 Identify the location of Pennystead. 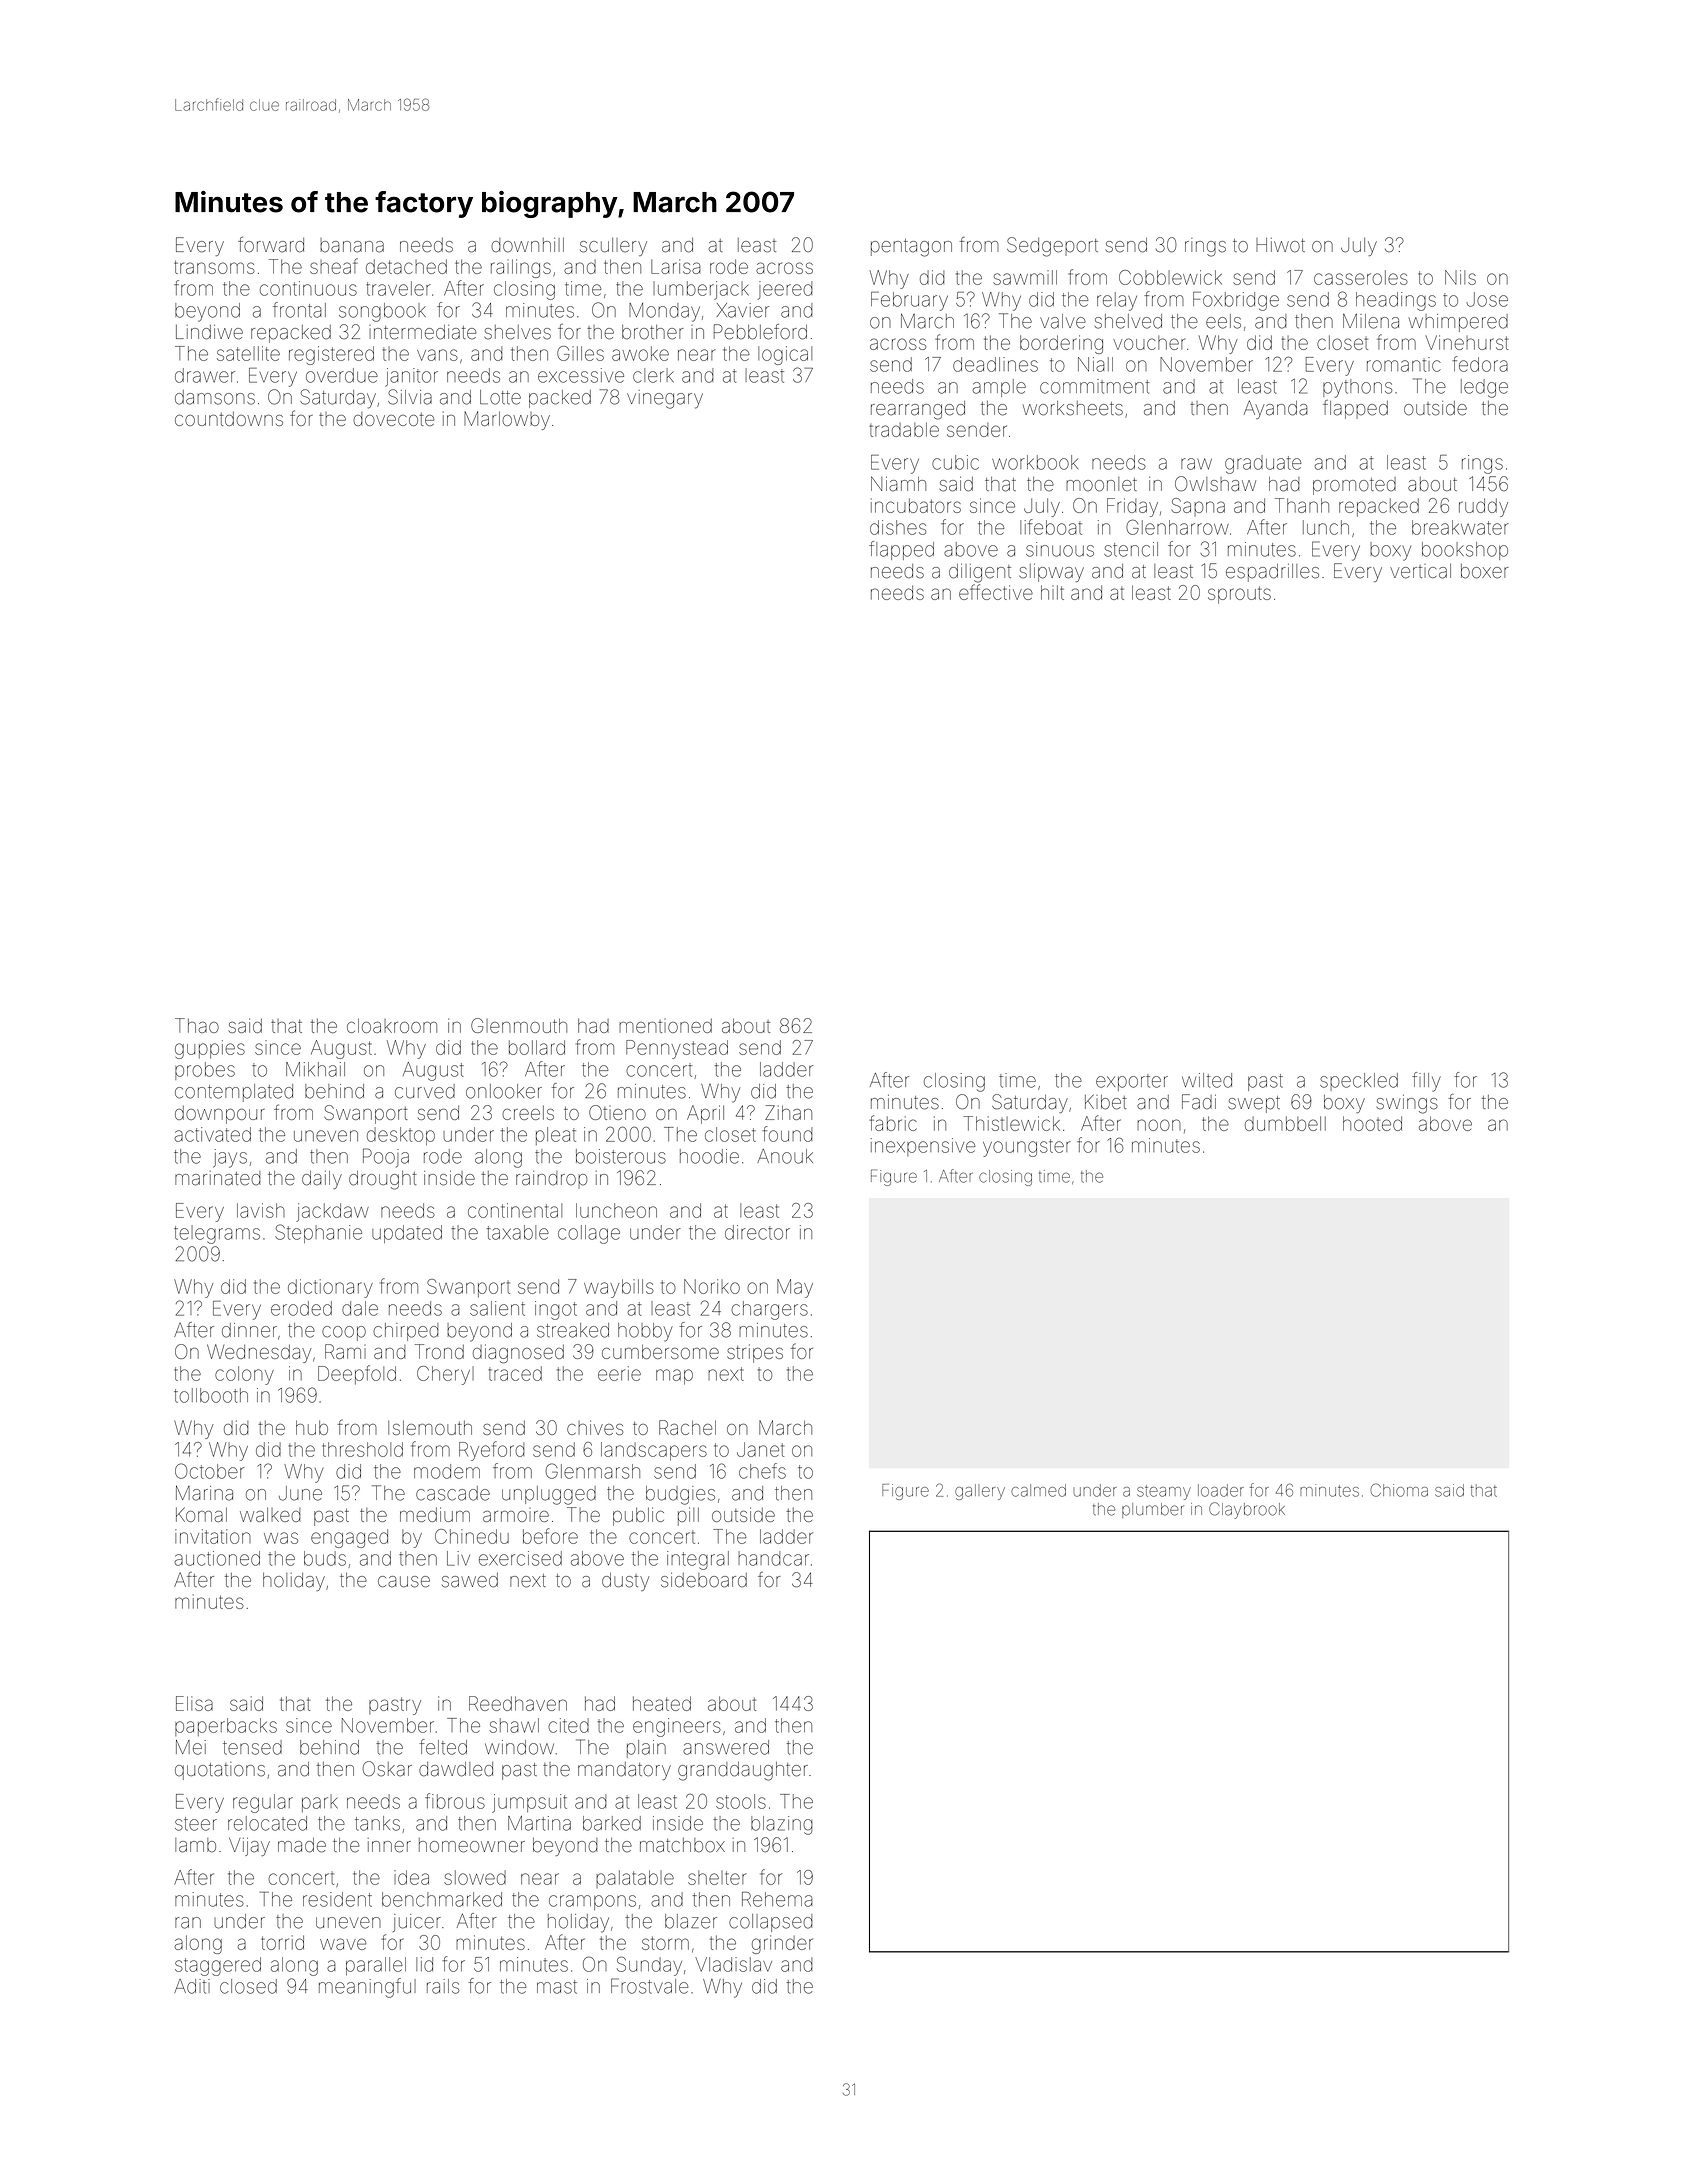
(677, 1049).
